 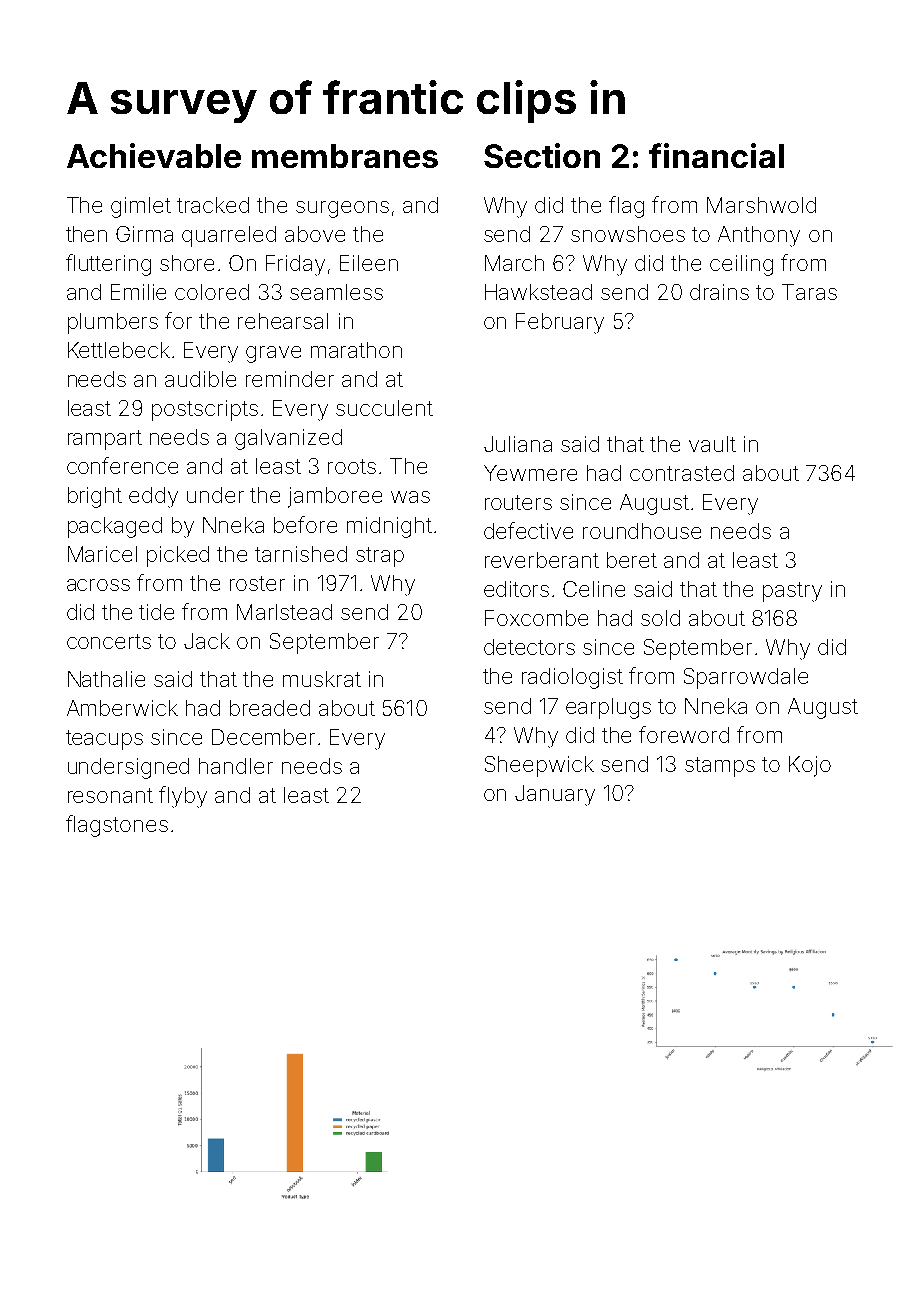 What do you see at coordinates (345, 156) in the screenshot?
I see `membranes` at bounding box center [345, 156].
